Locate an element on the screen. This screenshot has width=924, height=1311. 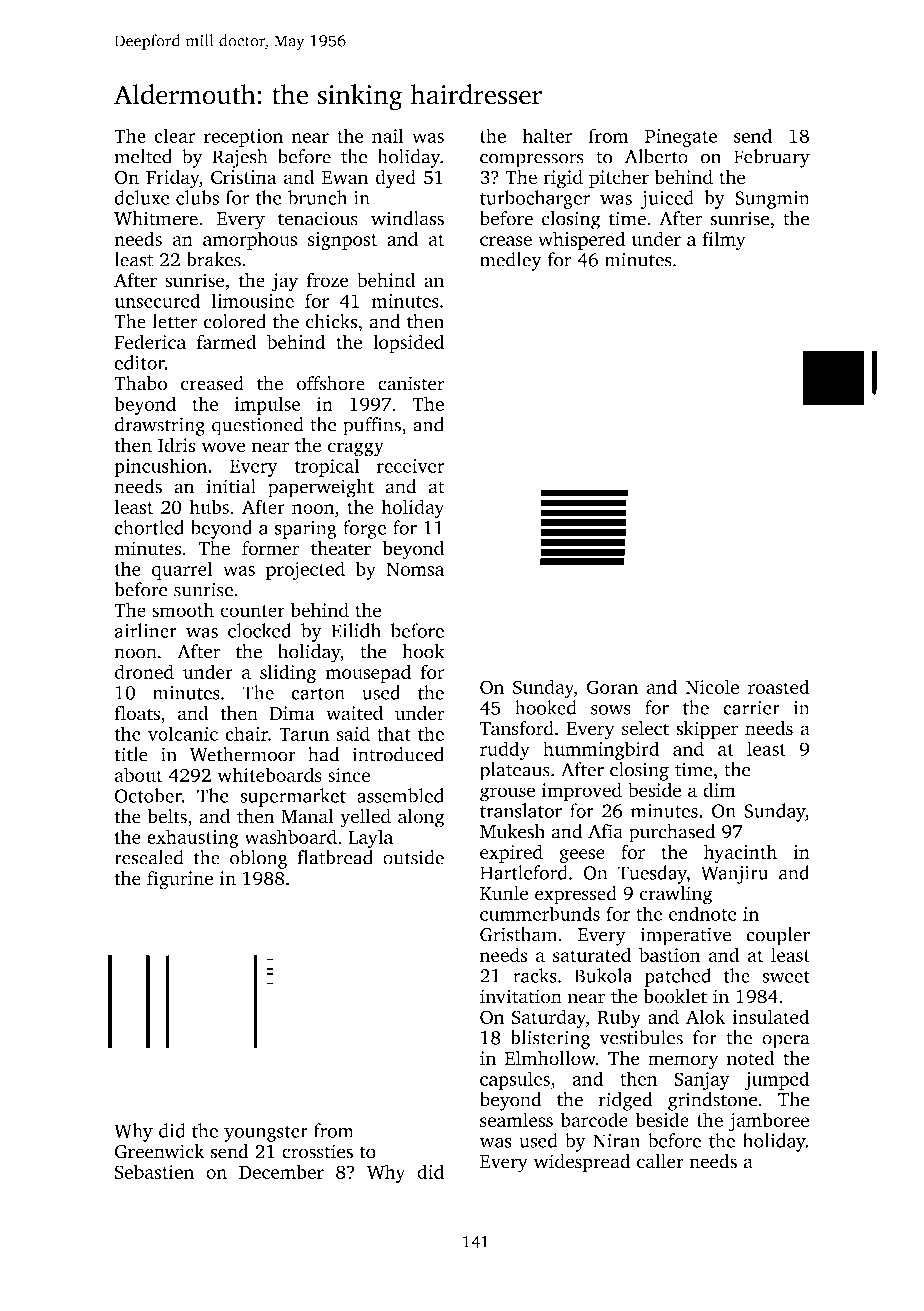
opera is located at coordinates (786, 1042).
